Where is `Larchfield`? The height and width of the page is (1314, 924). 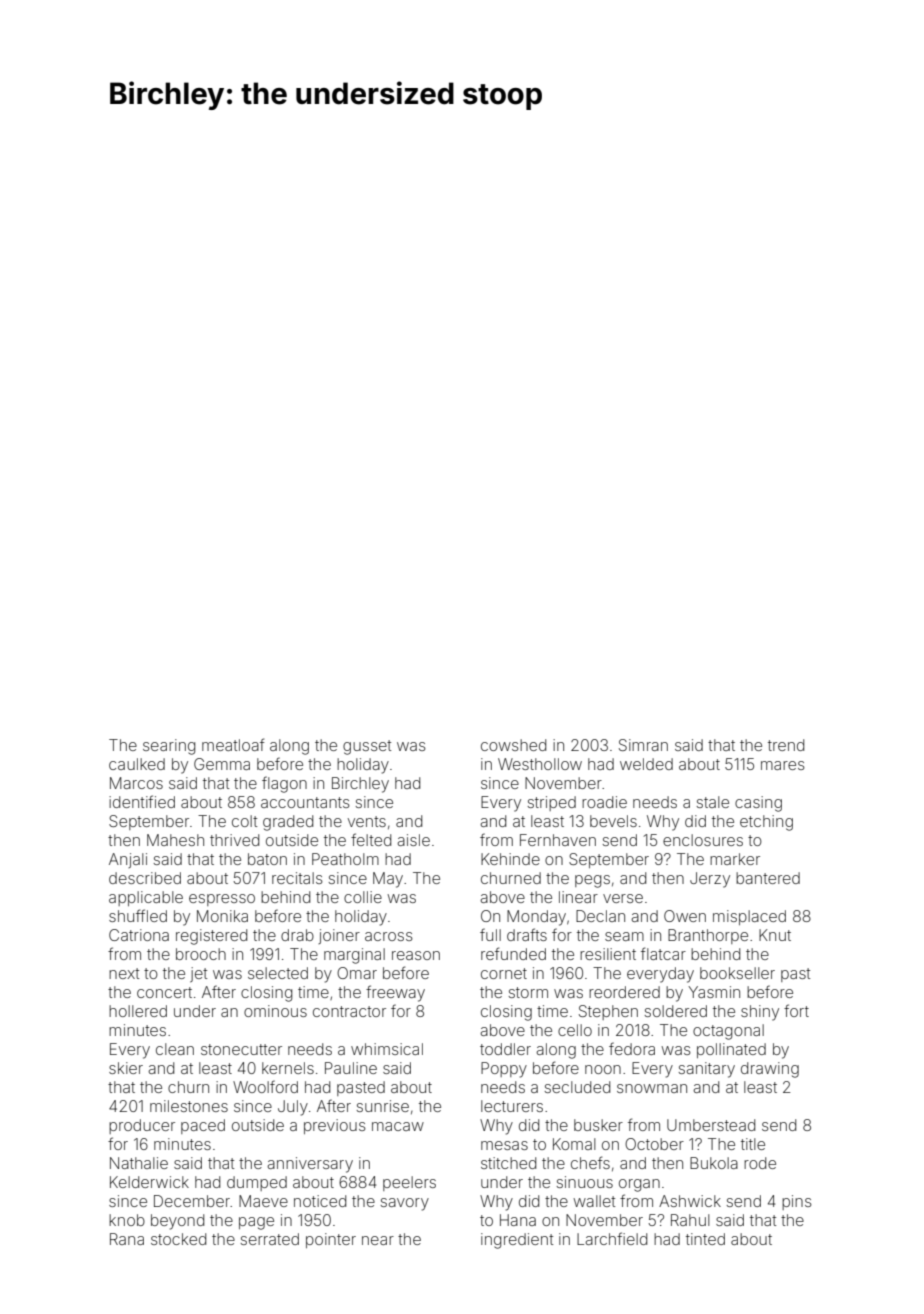
Larchfield is located at coordinates (612, 1238).
